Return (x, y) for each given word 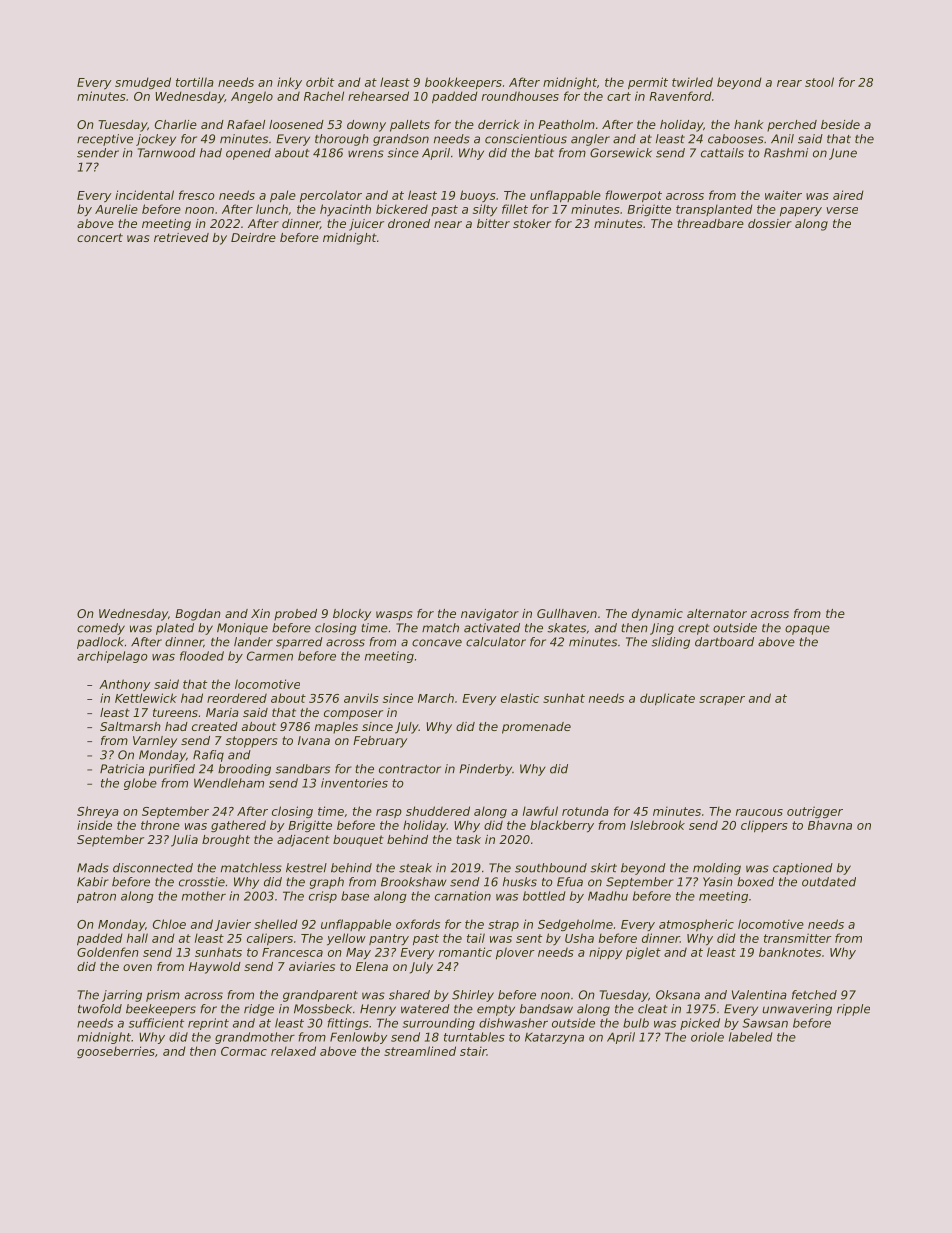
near (448, 224)
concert (100, 237)
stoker (532, 223)
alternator (717, 613)
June (843, 154)
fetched (814, 995)
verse (842, 210)
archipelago (112, 657)
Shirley (473, 996)
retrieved (181, 237)
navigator (490, 615)
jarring (122, 996)
